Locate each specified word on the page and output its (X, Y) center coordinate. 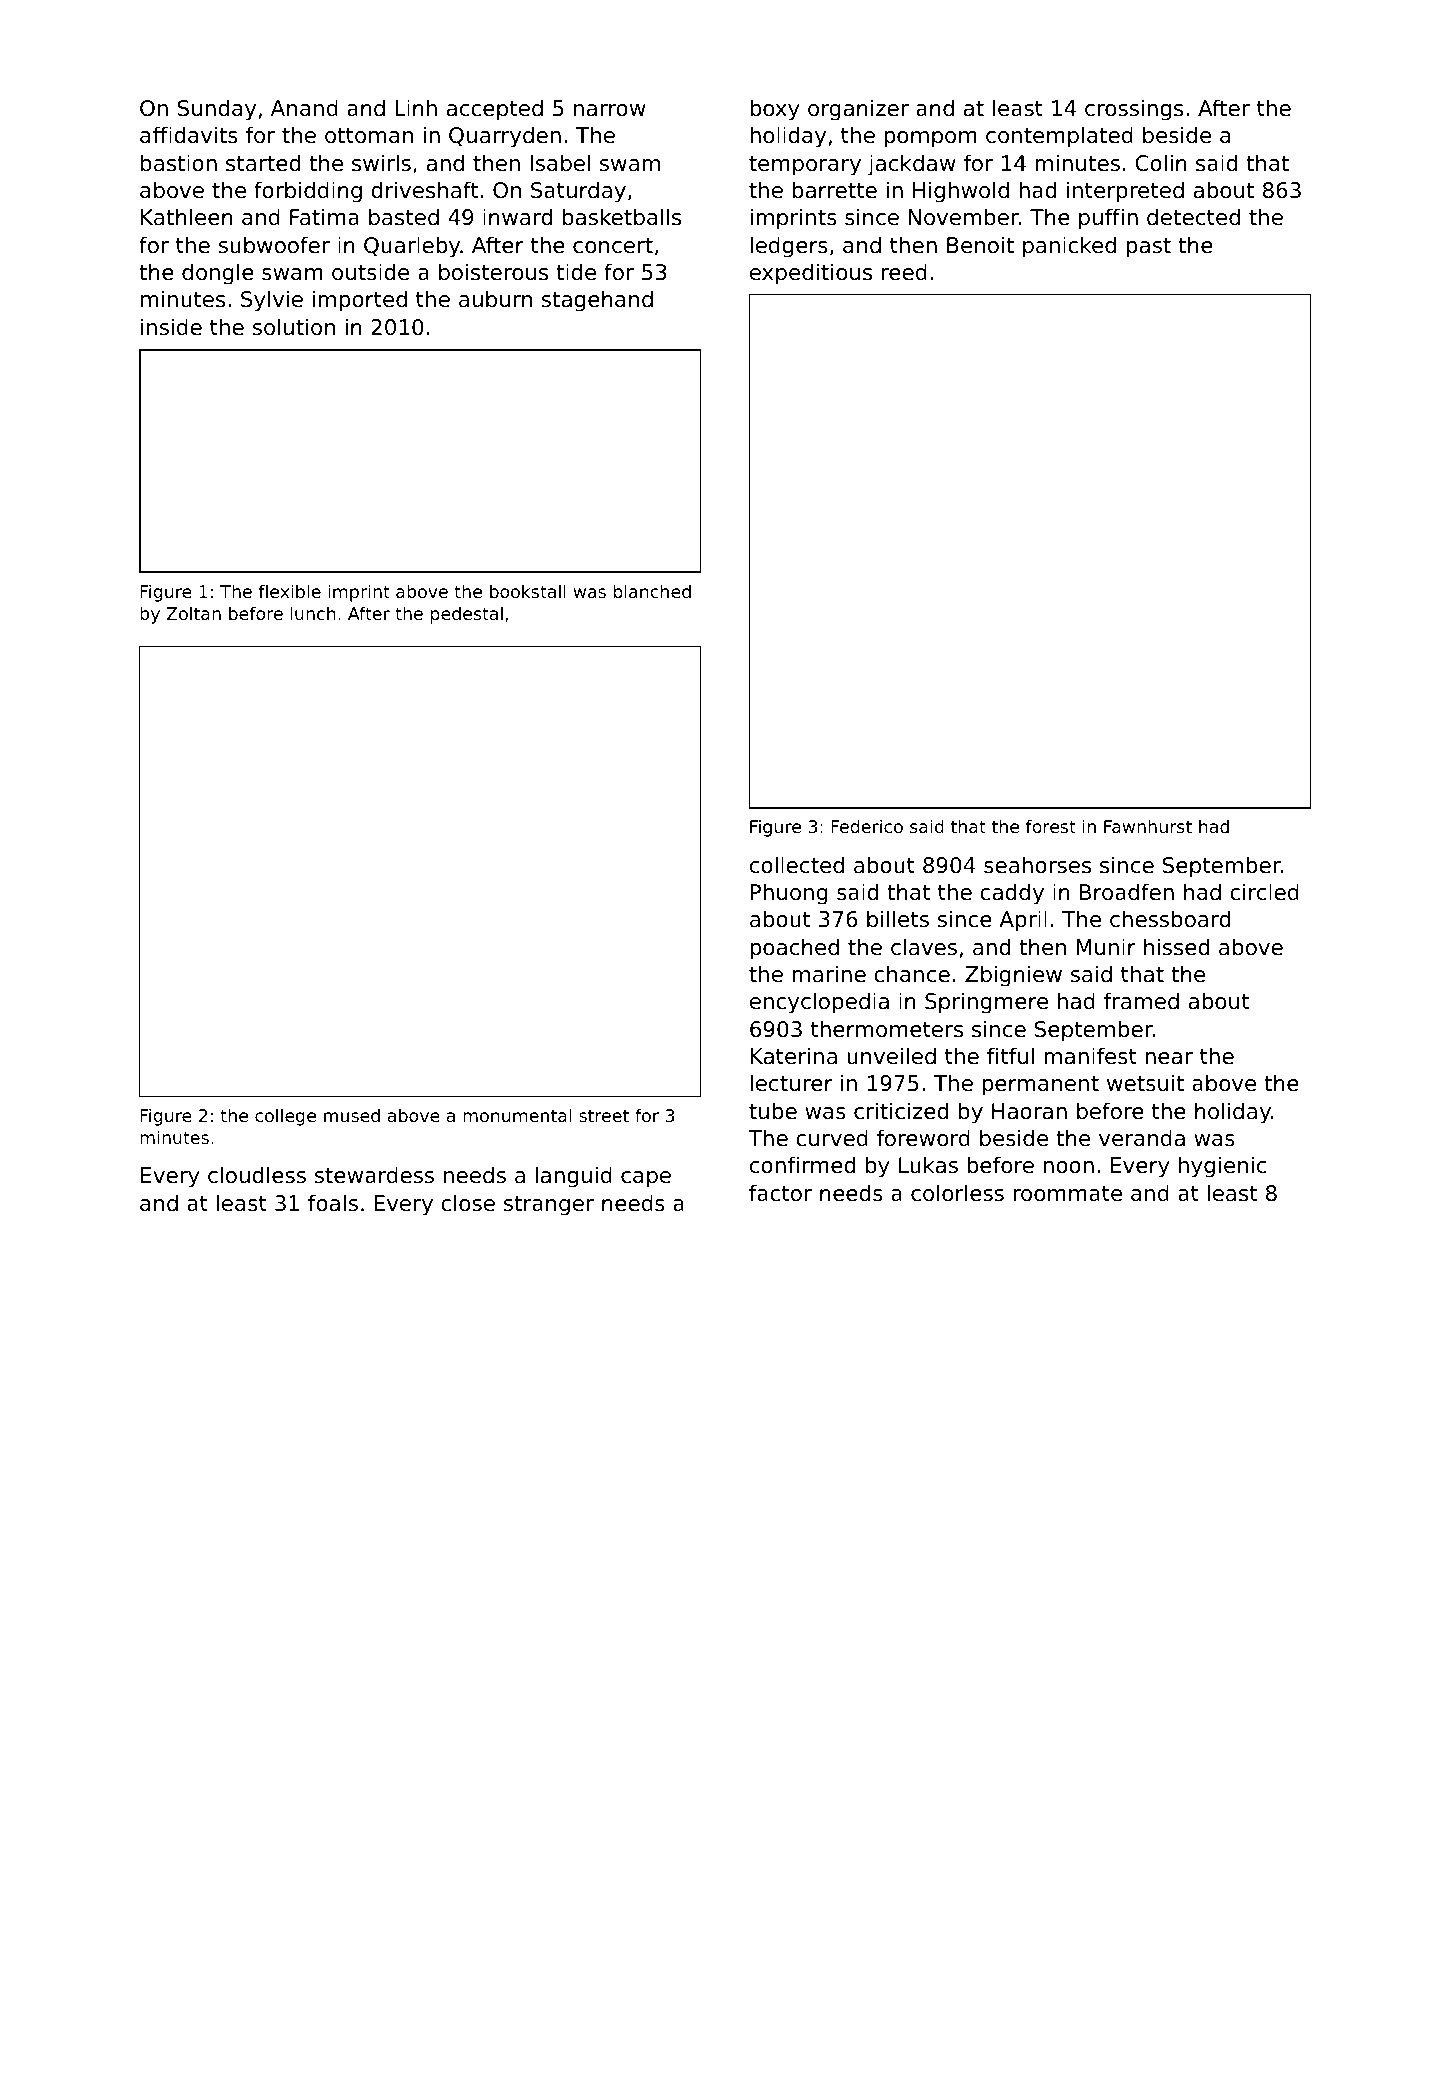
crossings (1134, 110)
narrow (610, 110)
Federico (867, 826)
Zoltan (194, 613)
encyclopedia (819, 1003)
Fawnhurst (1148, 826)
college (285, 1117)
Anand (304, 108)
